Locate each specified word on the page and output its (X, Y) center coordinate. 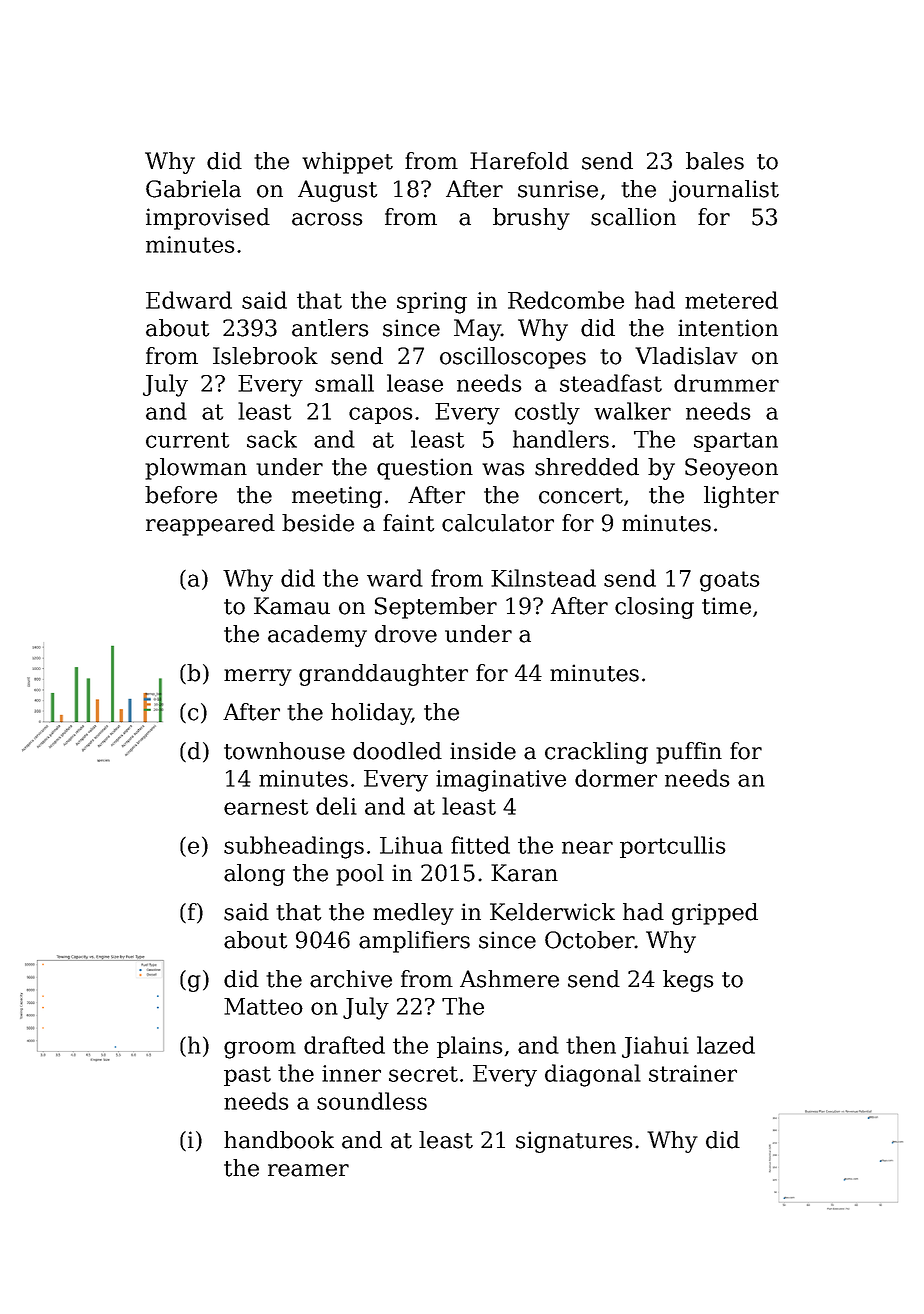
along (254, 875)
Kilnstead (543, 578)
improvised (208, 219)
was (503, 469)
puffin (689, 753)
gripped (715, 914)
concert (581, 496)
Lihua (411, 845)
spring (432, 303)
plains (470, 1047)
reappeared (210, 525)
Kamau (292, 606)
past (247, 1076)
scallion (633, 217)
